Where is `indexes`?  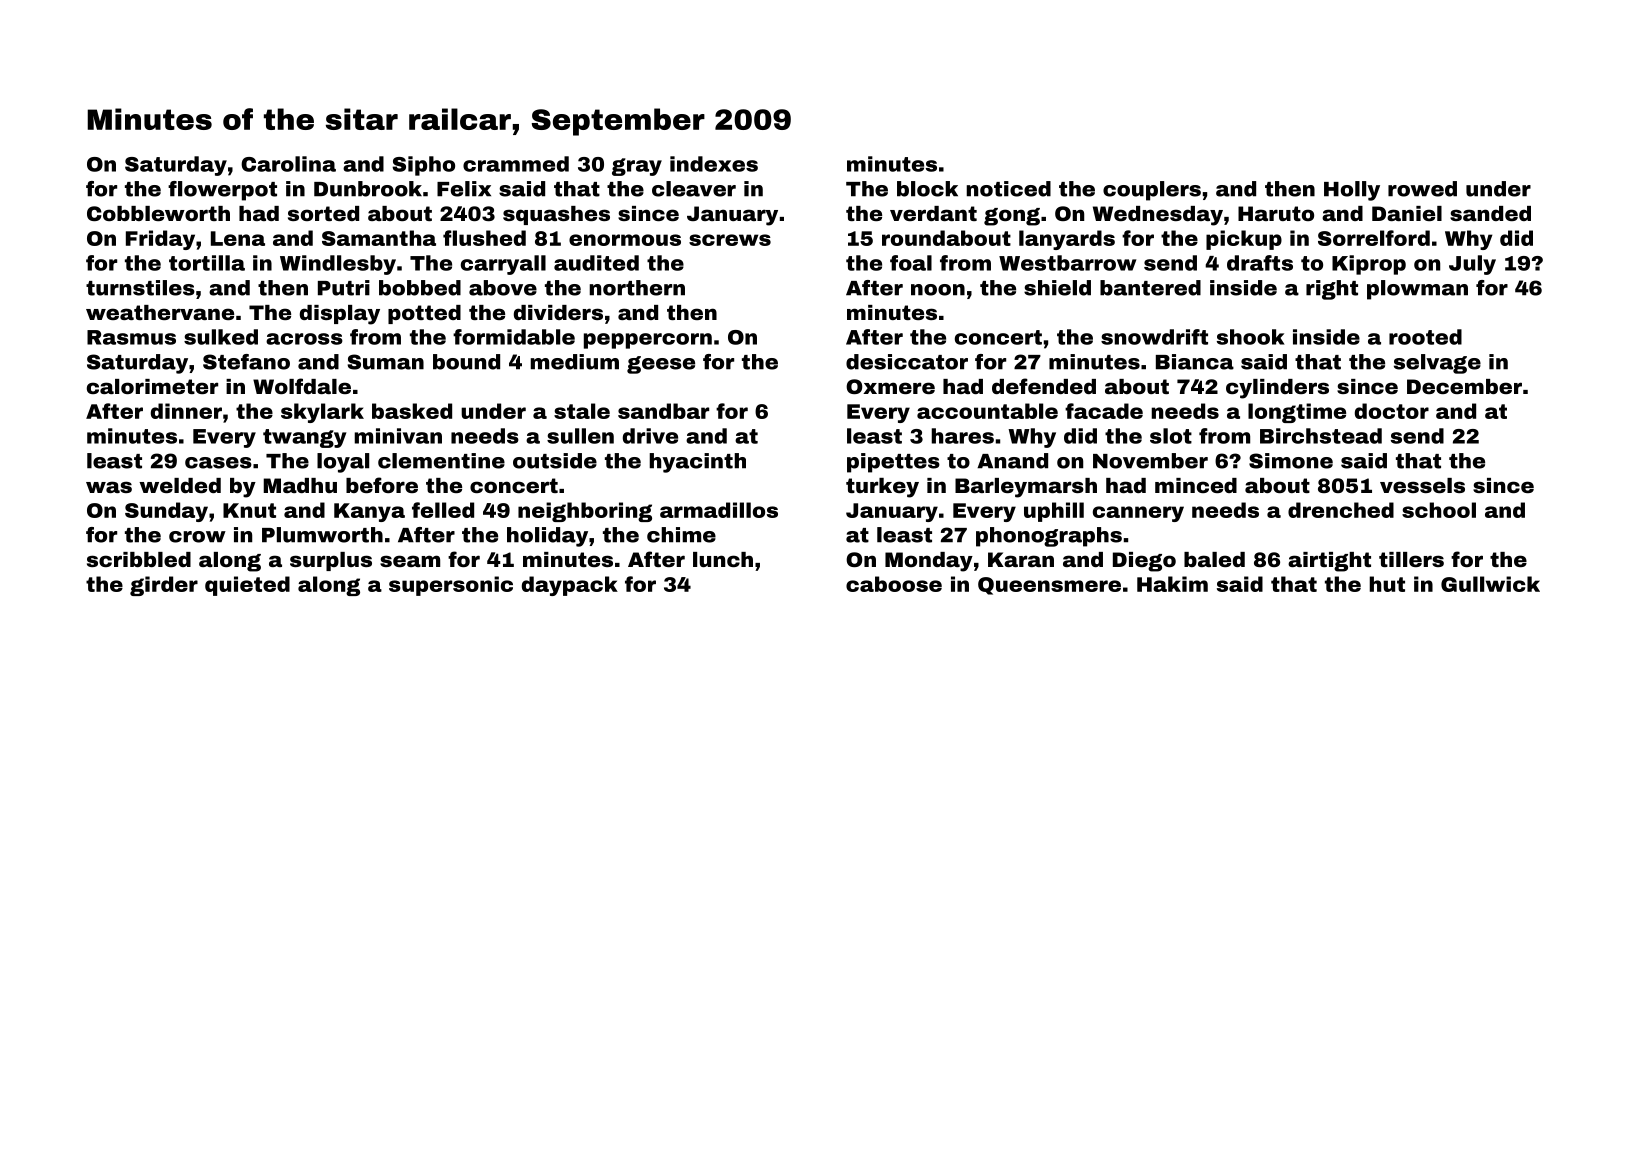
indexes is located at coordinates (714, 164).
